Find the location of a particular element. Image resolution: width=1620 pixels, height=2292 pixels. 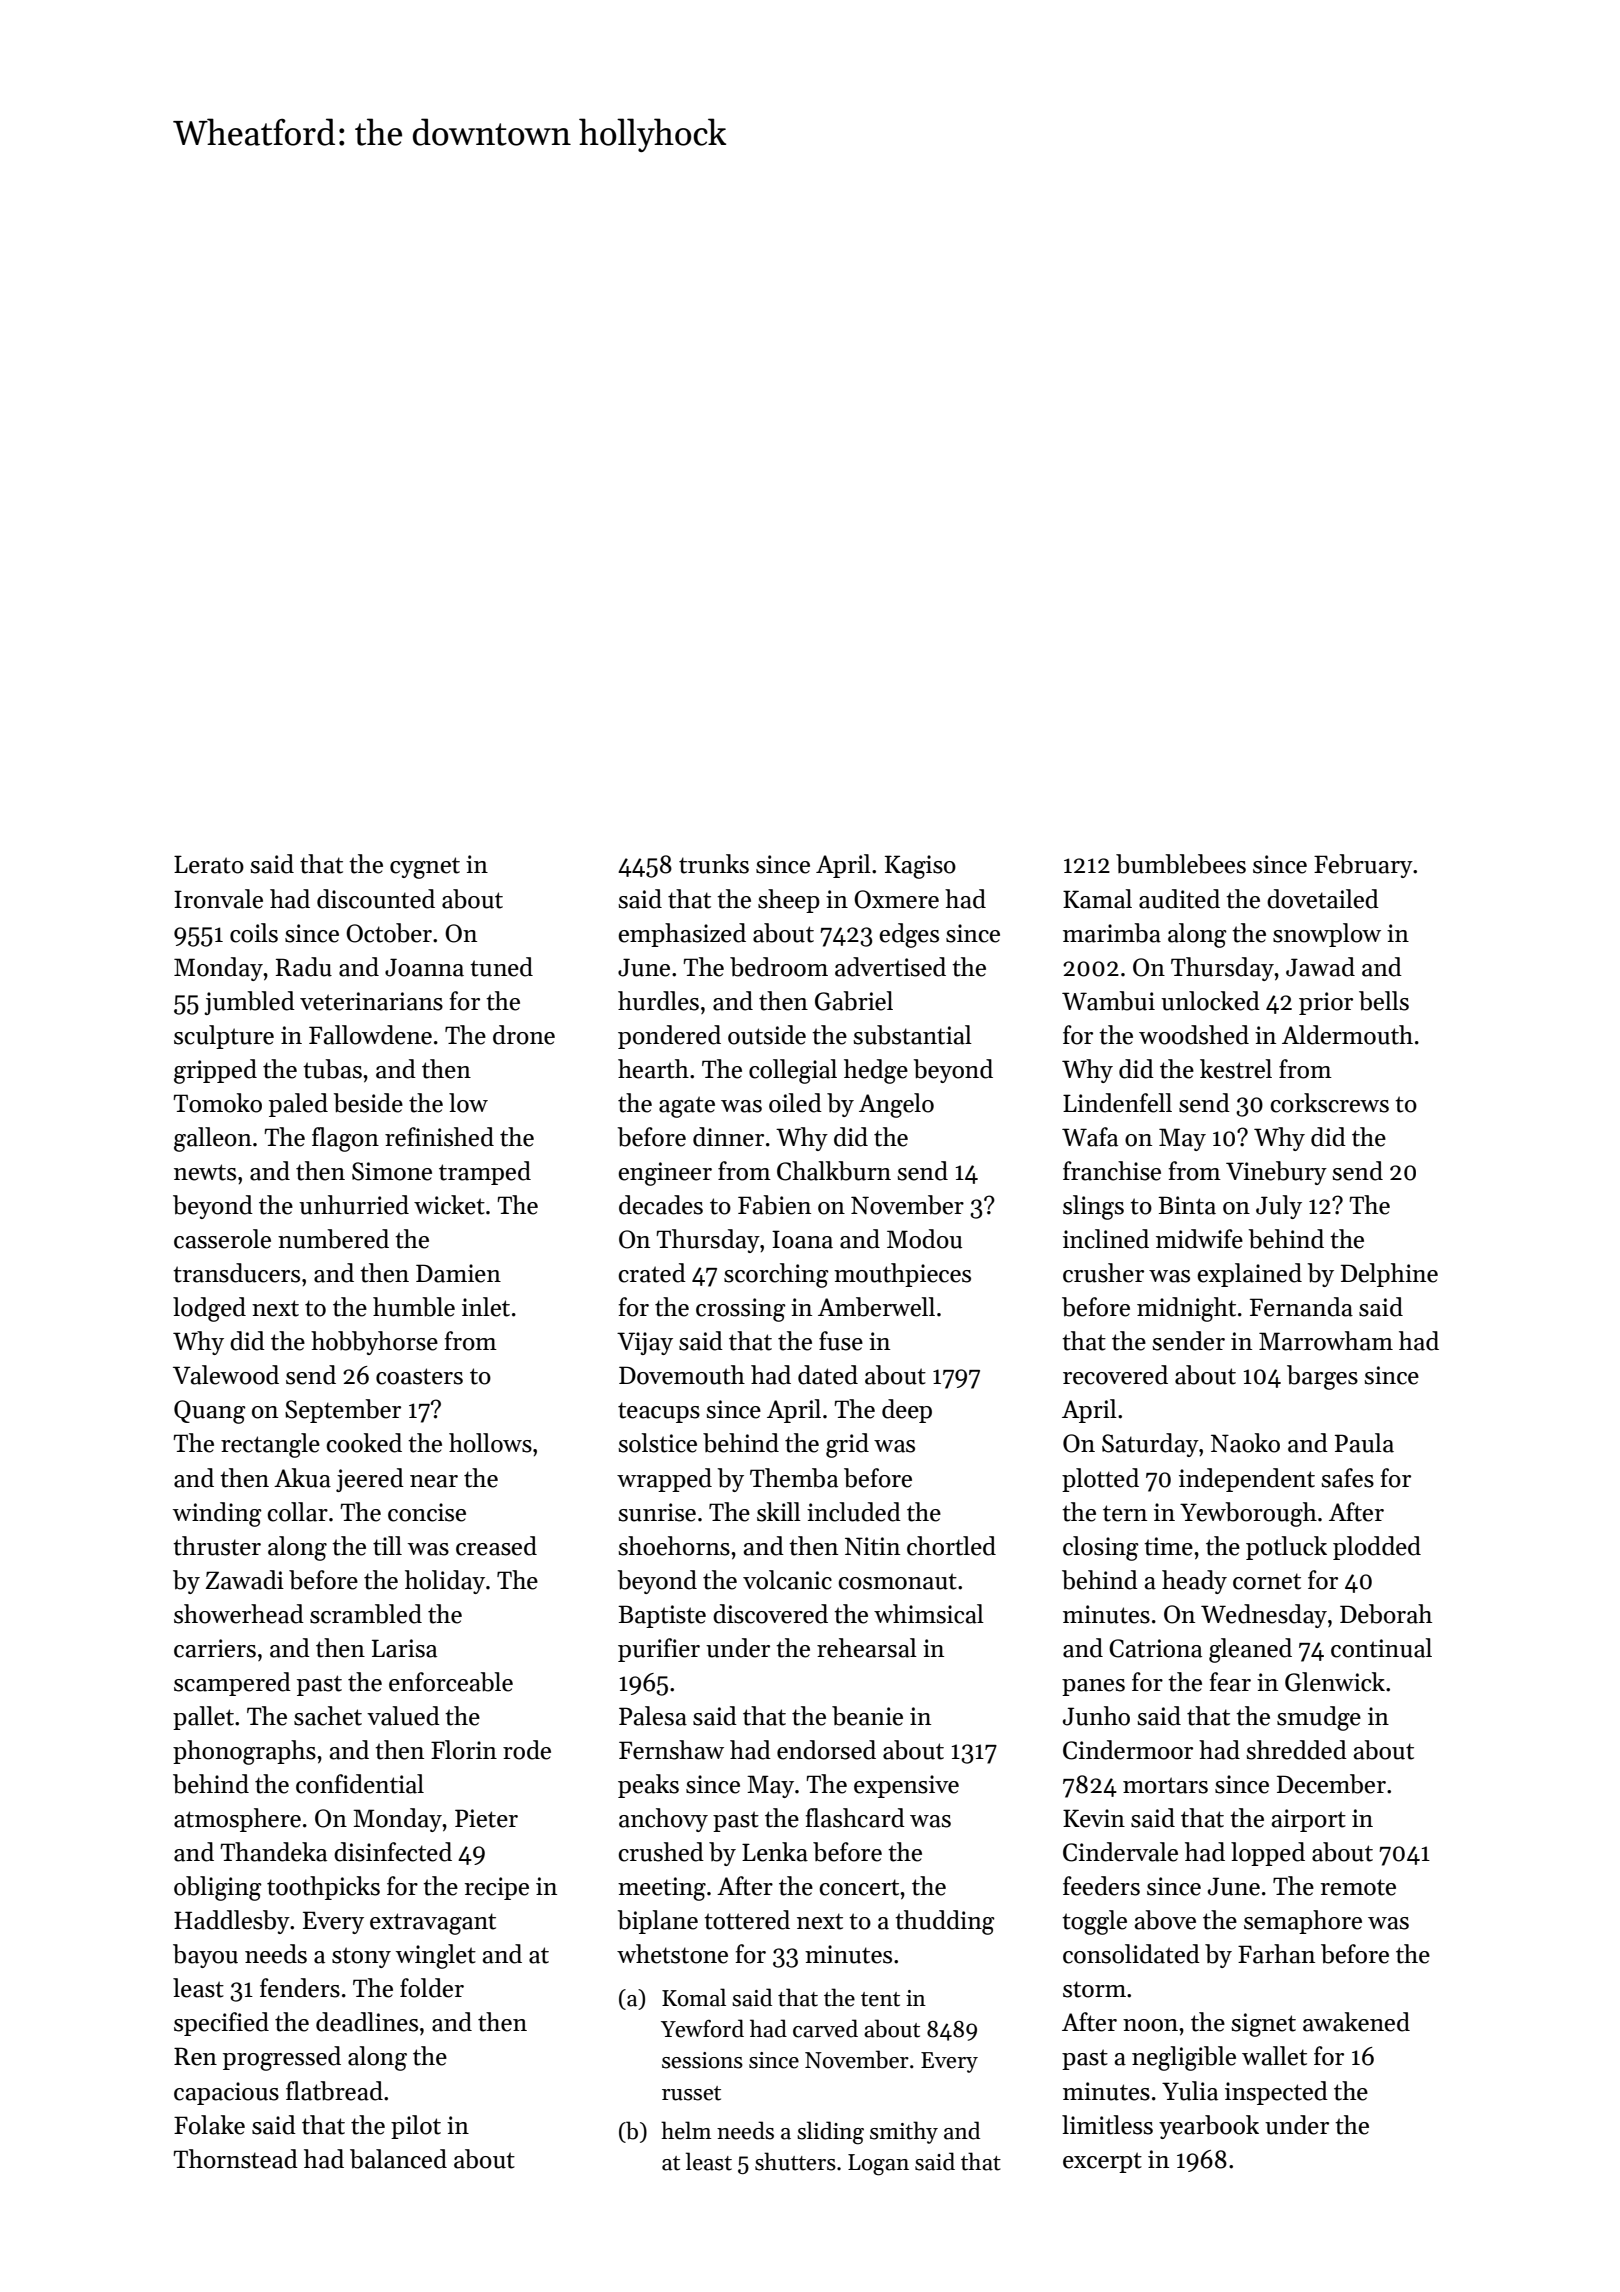

February is located at coordinates (1363, 866).
